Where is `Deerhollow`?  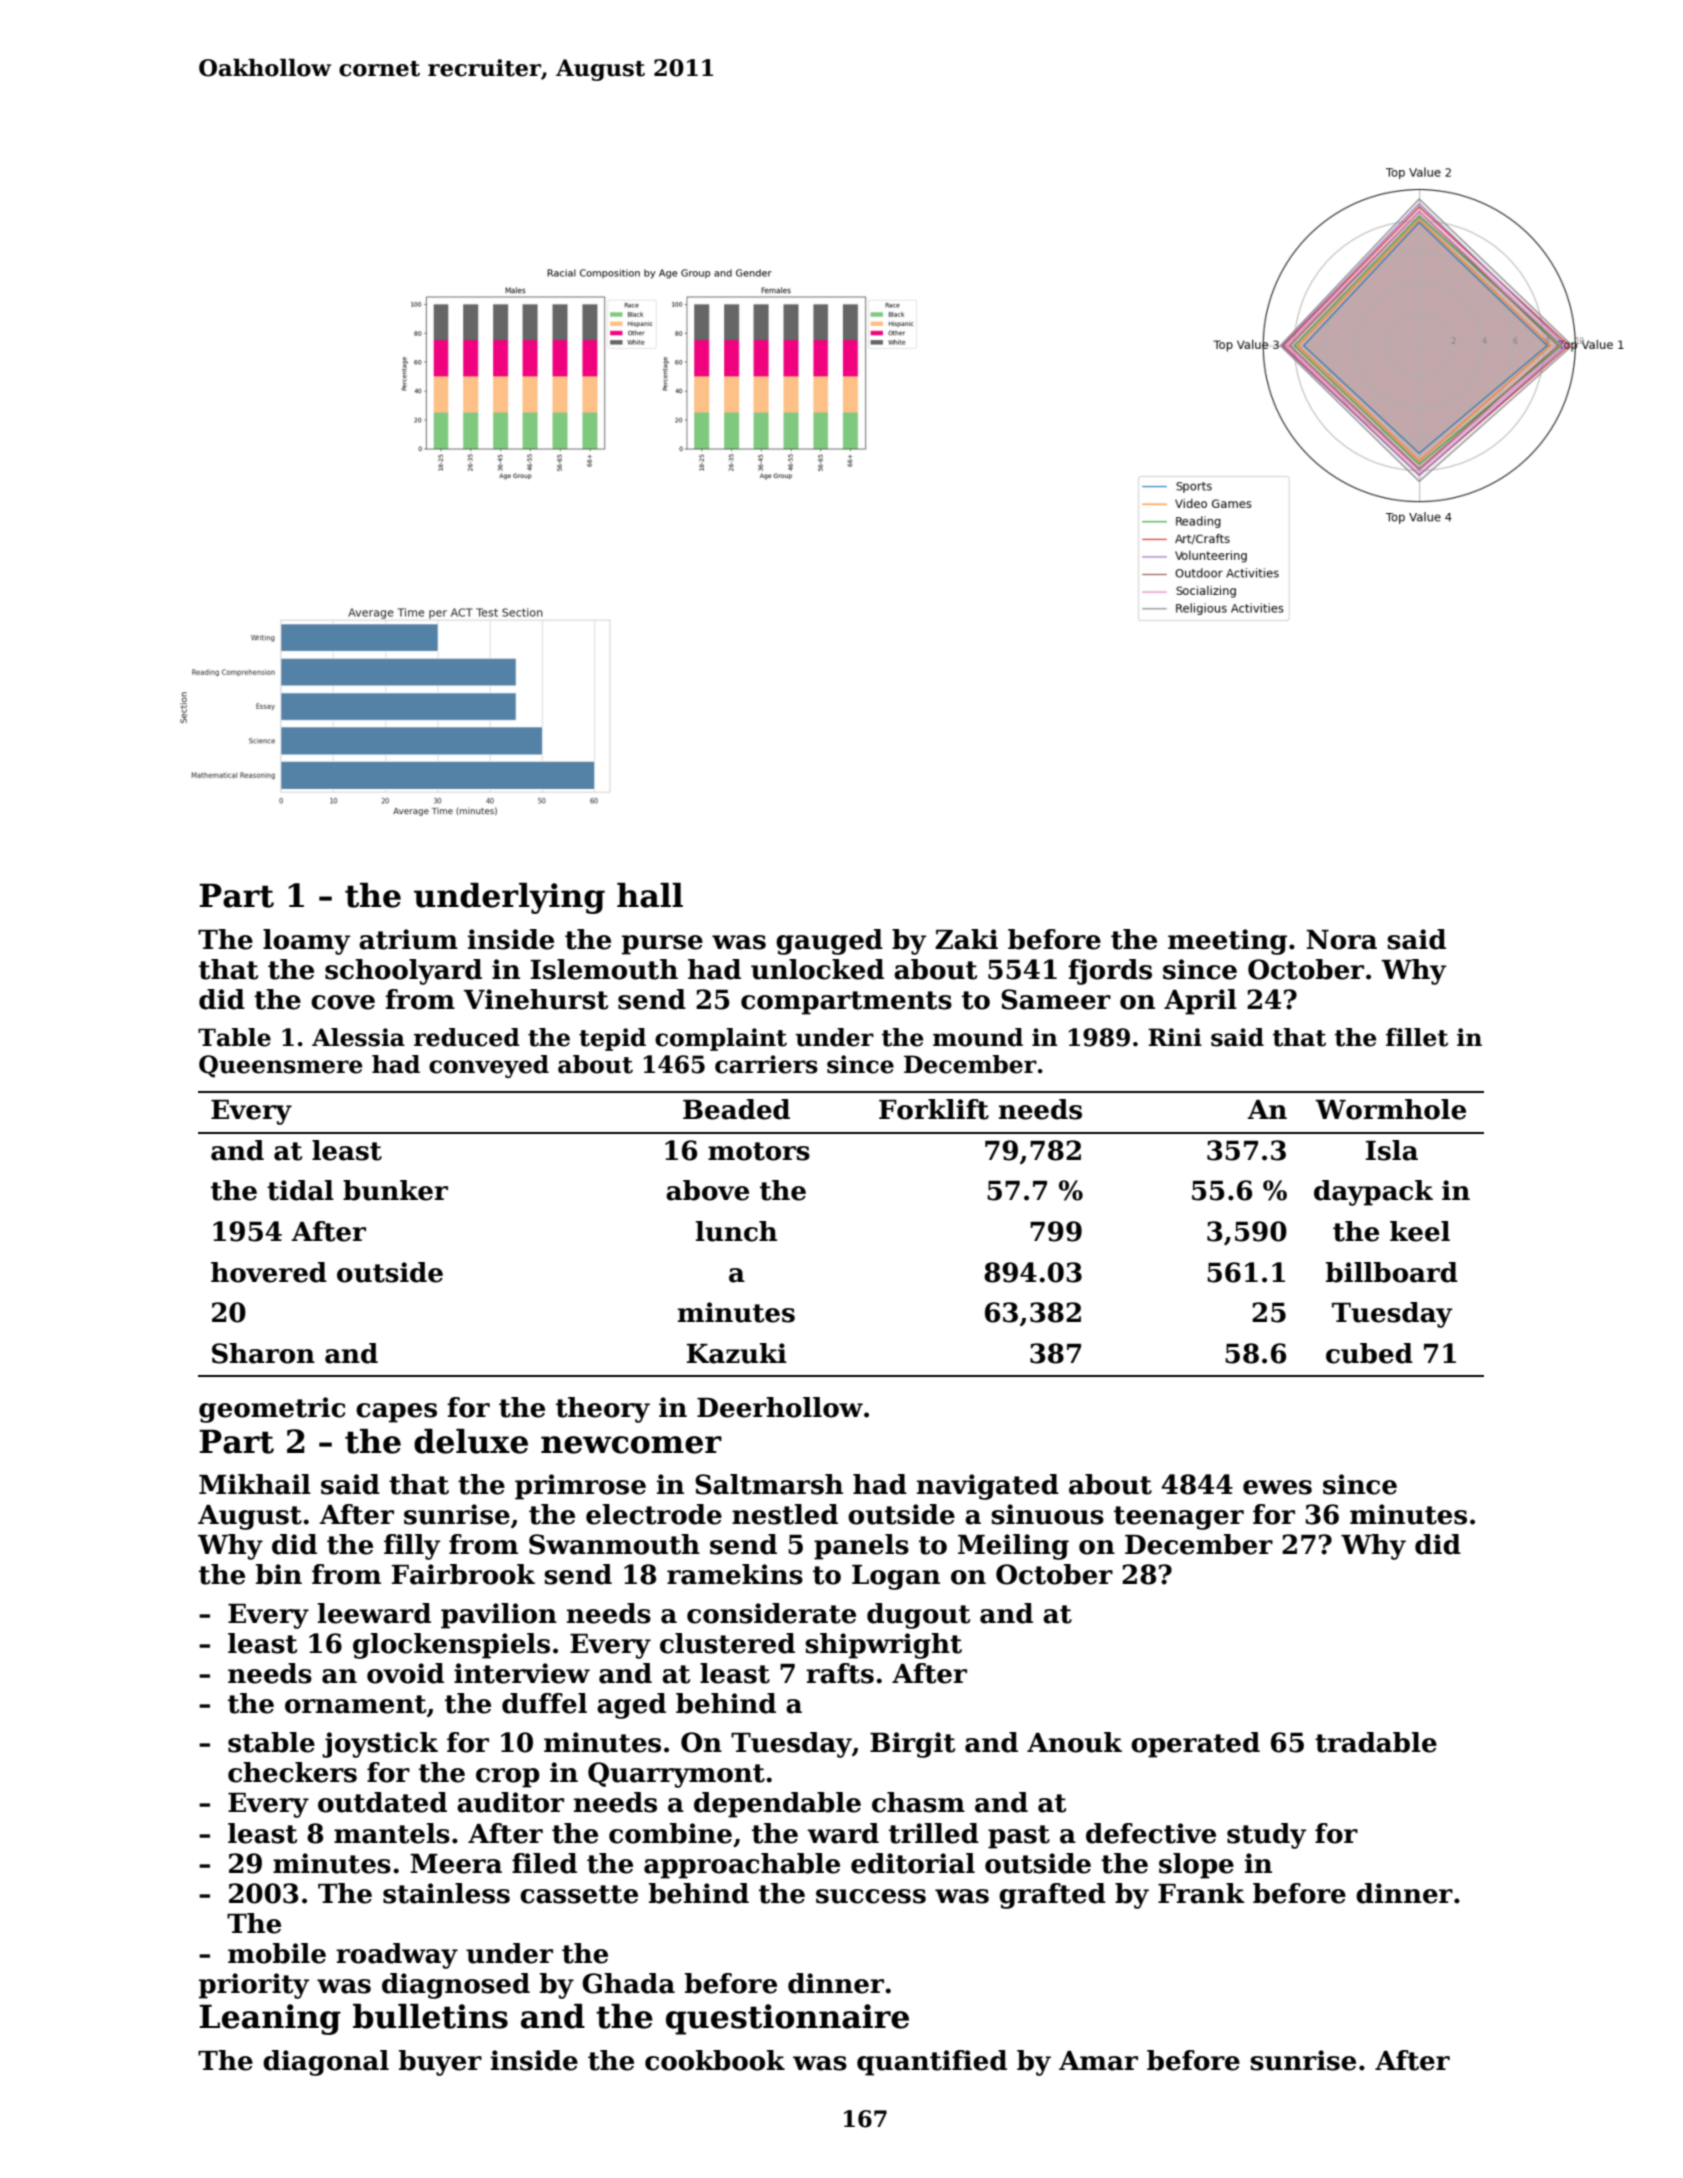 Deerhollow is located at coordinates (780, 1407).
